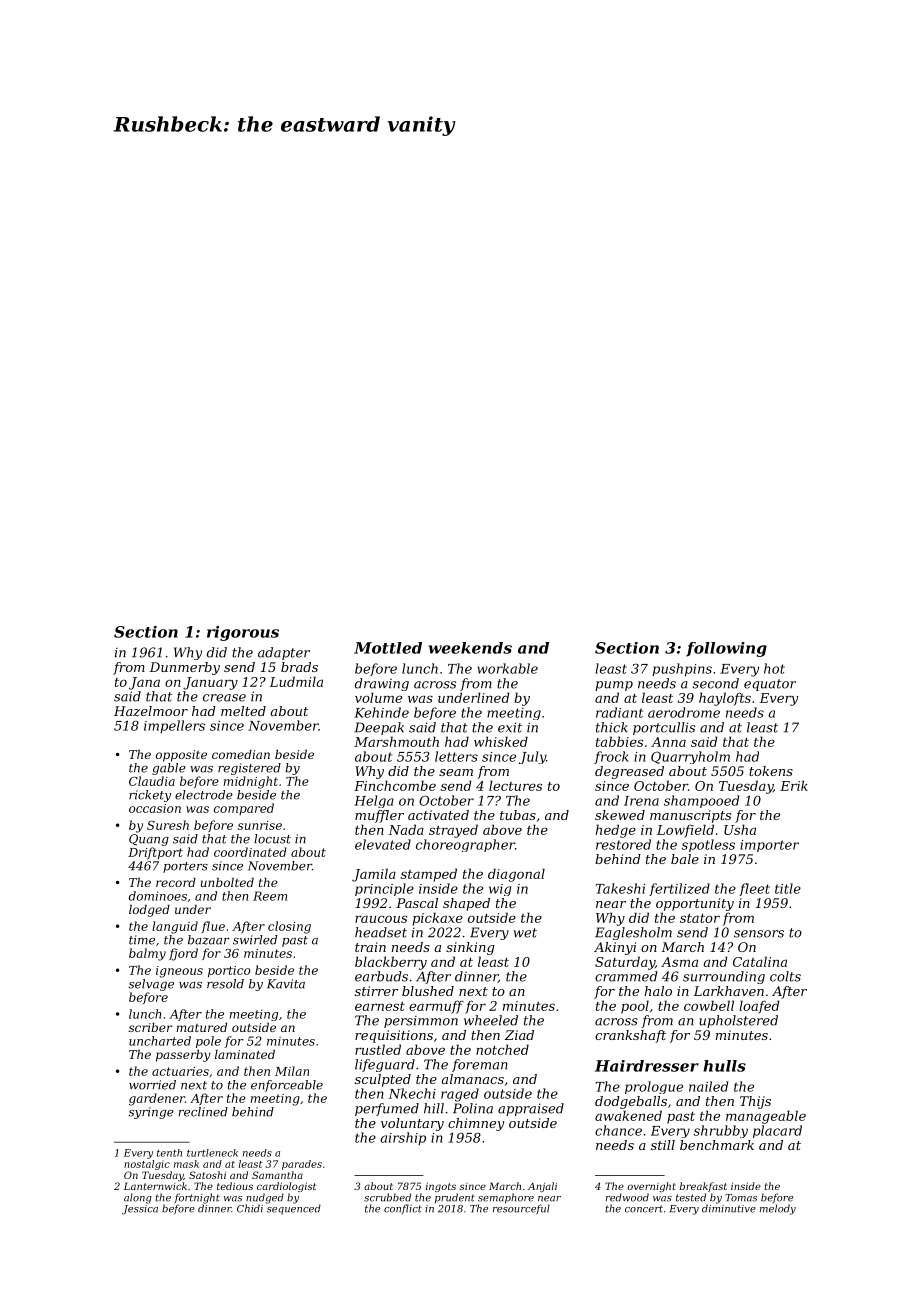 The width and height of the screenshot is (924, 1308). What do you see at coordinates (470, 648) in the screenshot?
I see `weekends` at bounding box center [470, 648].
